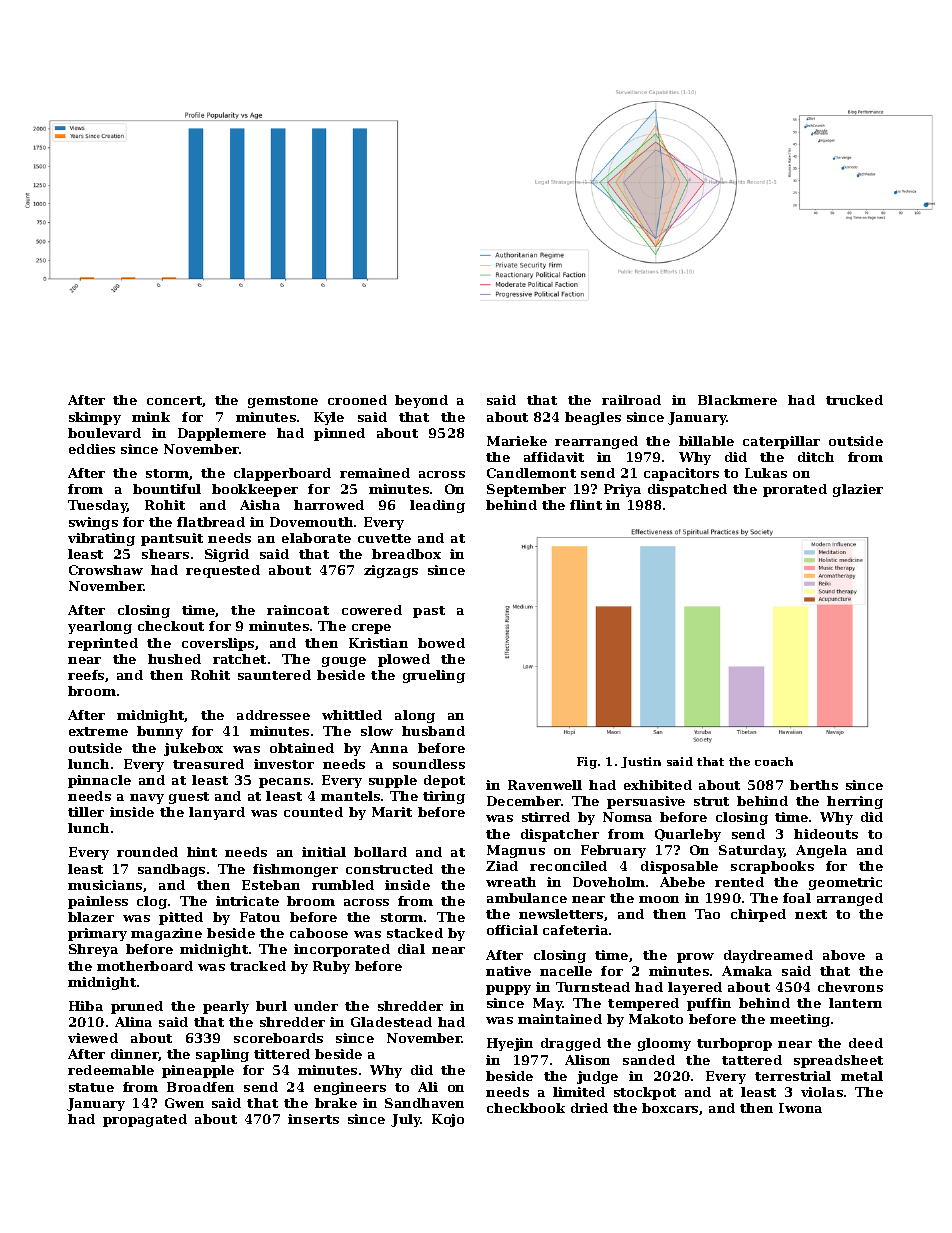  What do you see at coordinates (271, 1006) in the page?
I see `burl` at bounding box center [271, 1006].
